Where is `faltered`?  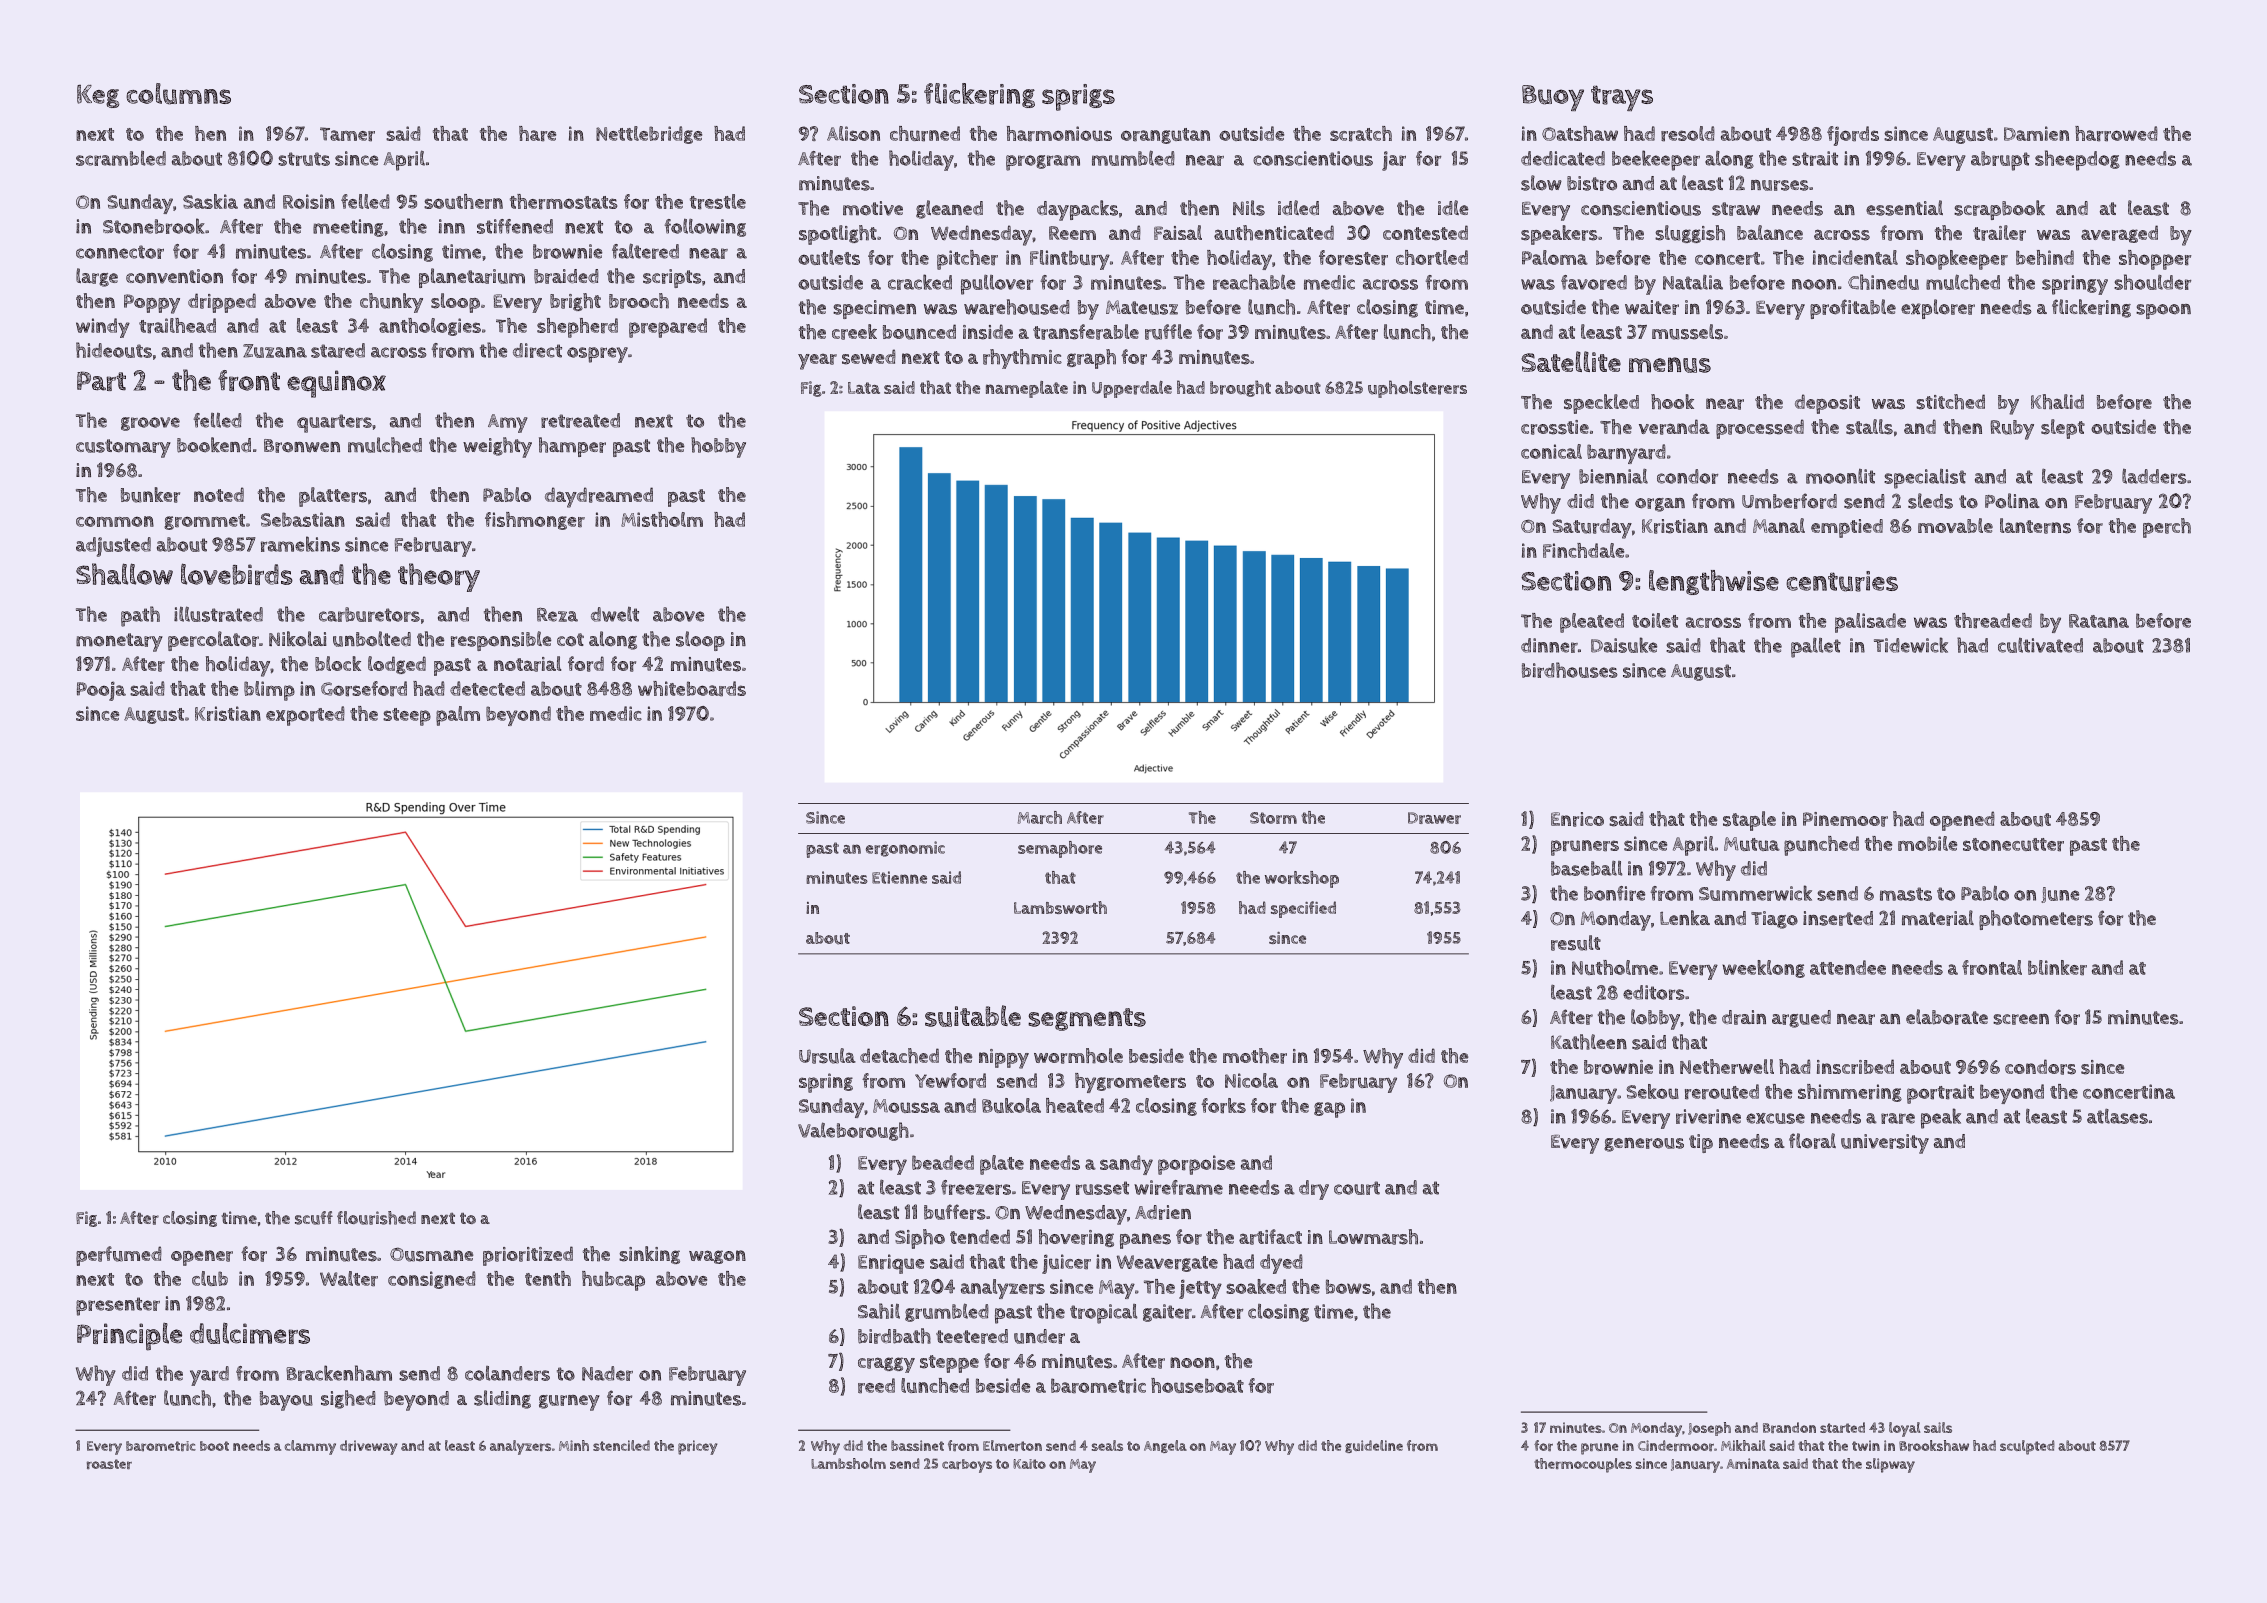
faltered is located at coordinates (645, 251).
